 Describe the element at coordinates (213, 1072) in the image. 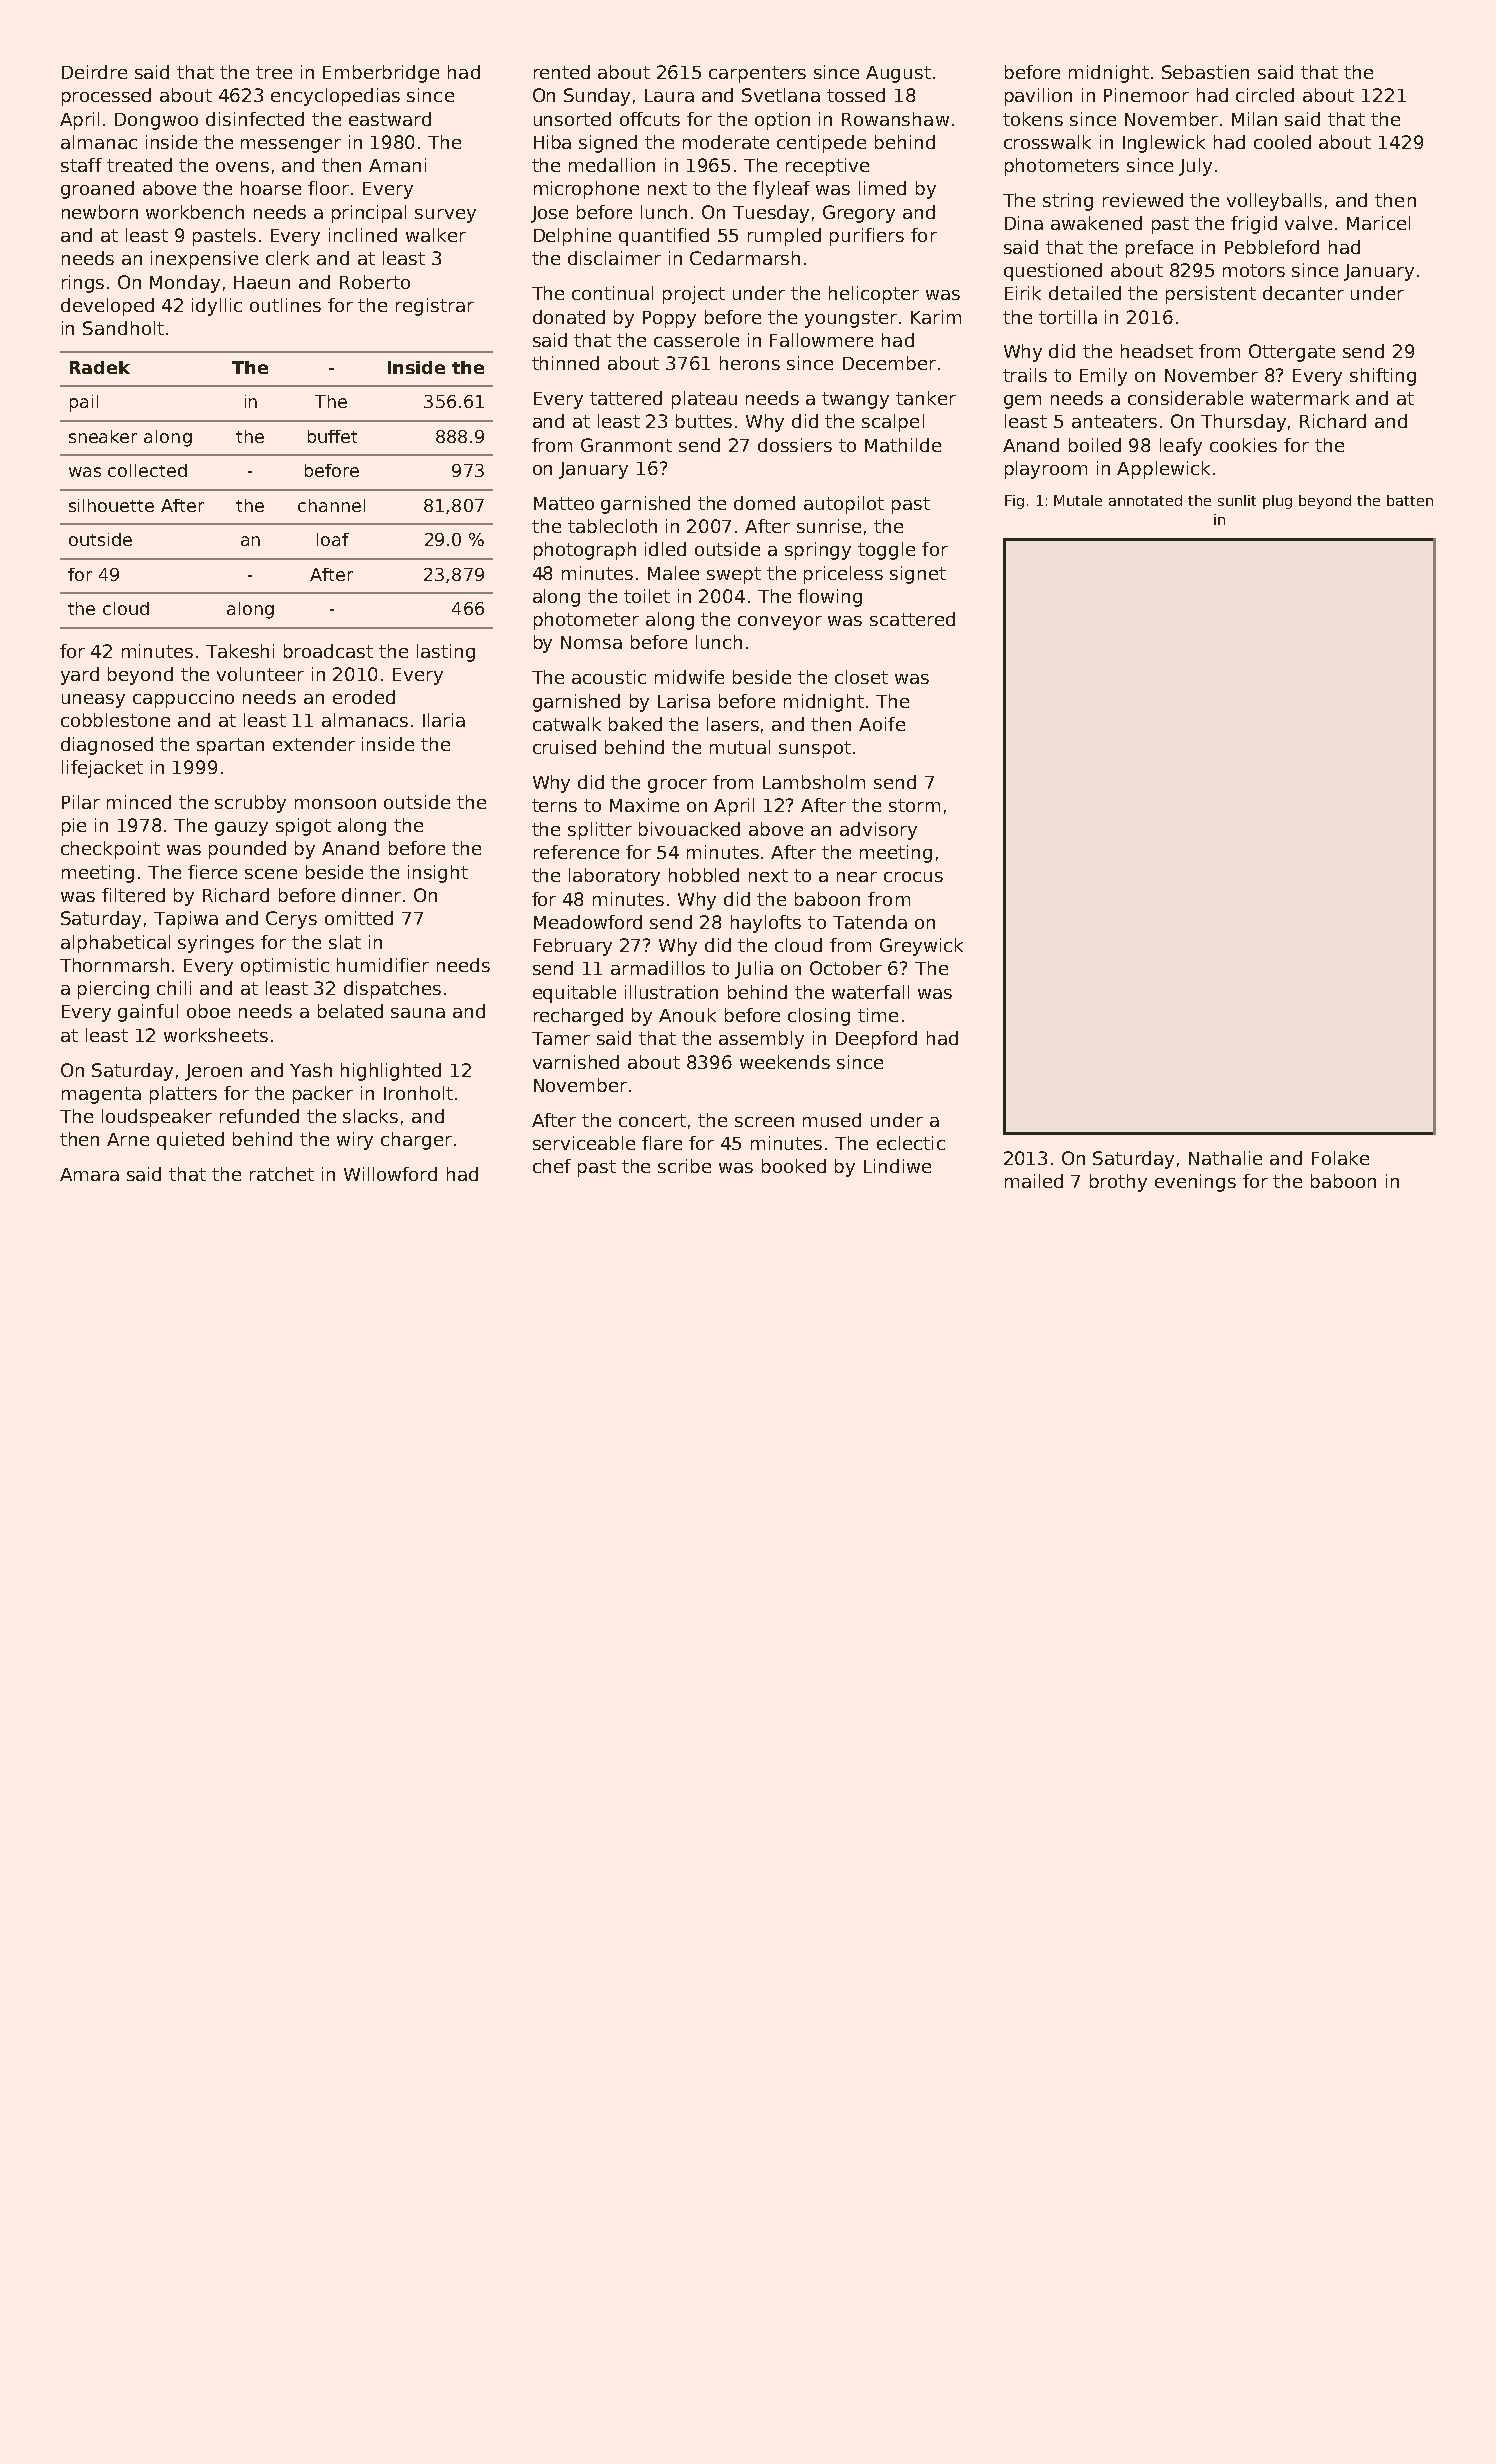

I see `Jeroen` at that location.
